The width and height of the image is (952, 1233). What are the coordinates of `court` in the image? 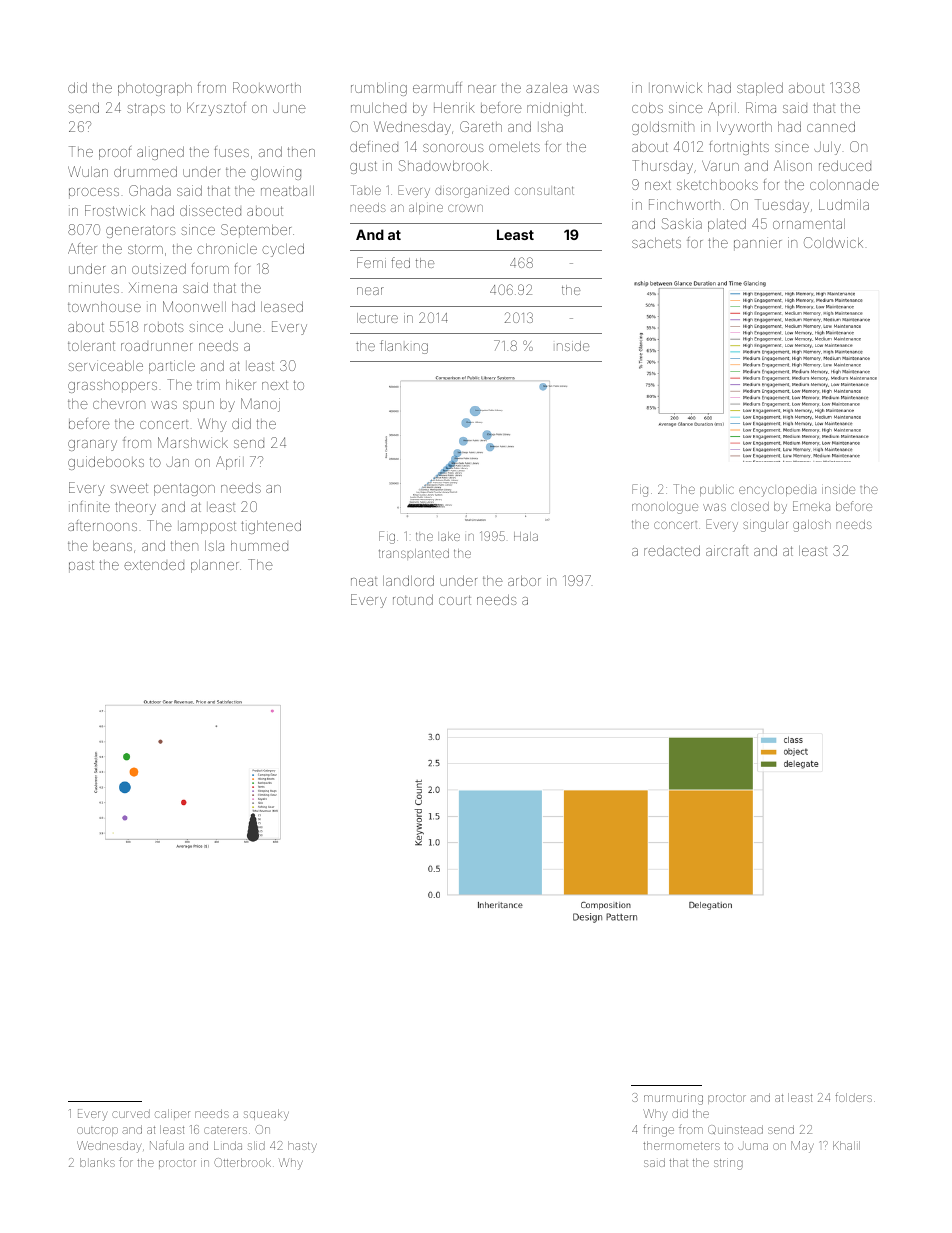 It's located at (455, 600).
